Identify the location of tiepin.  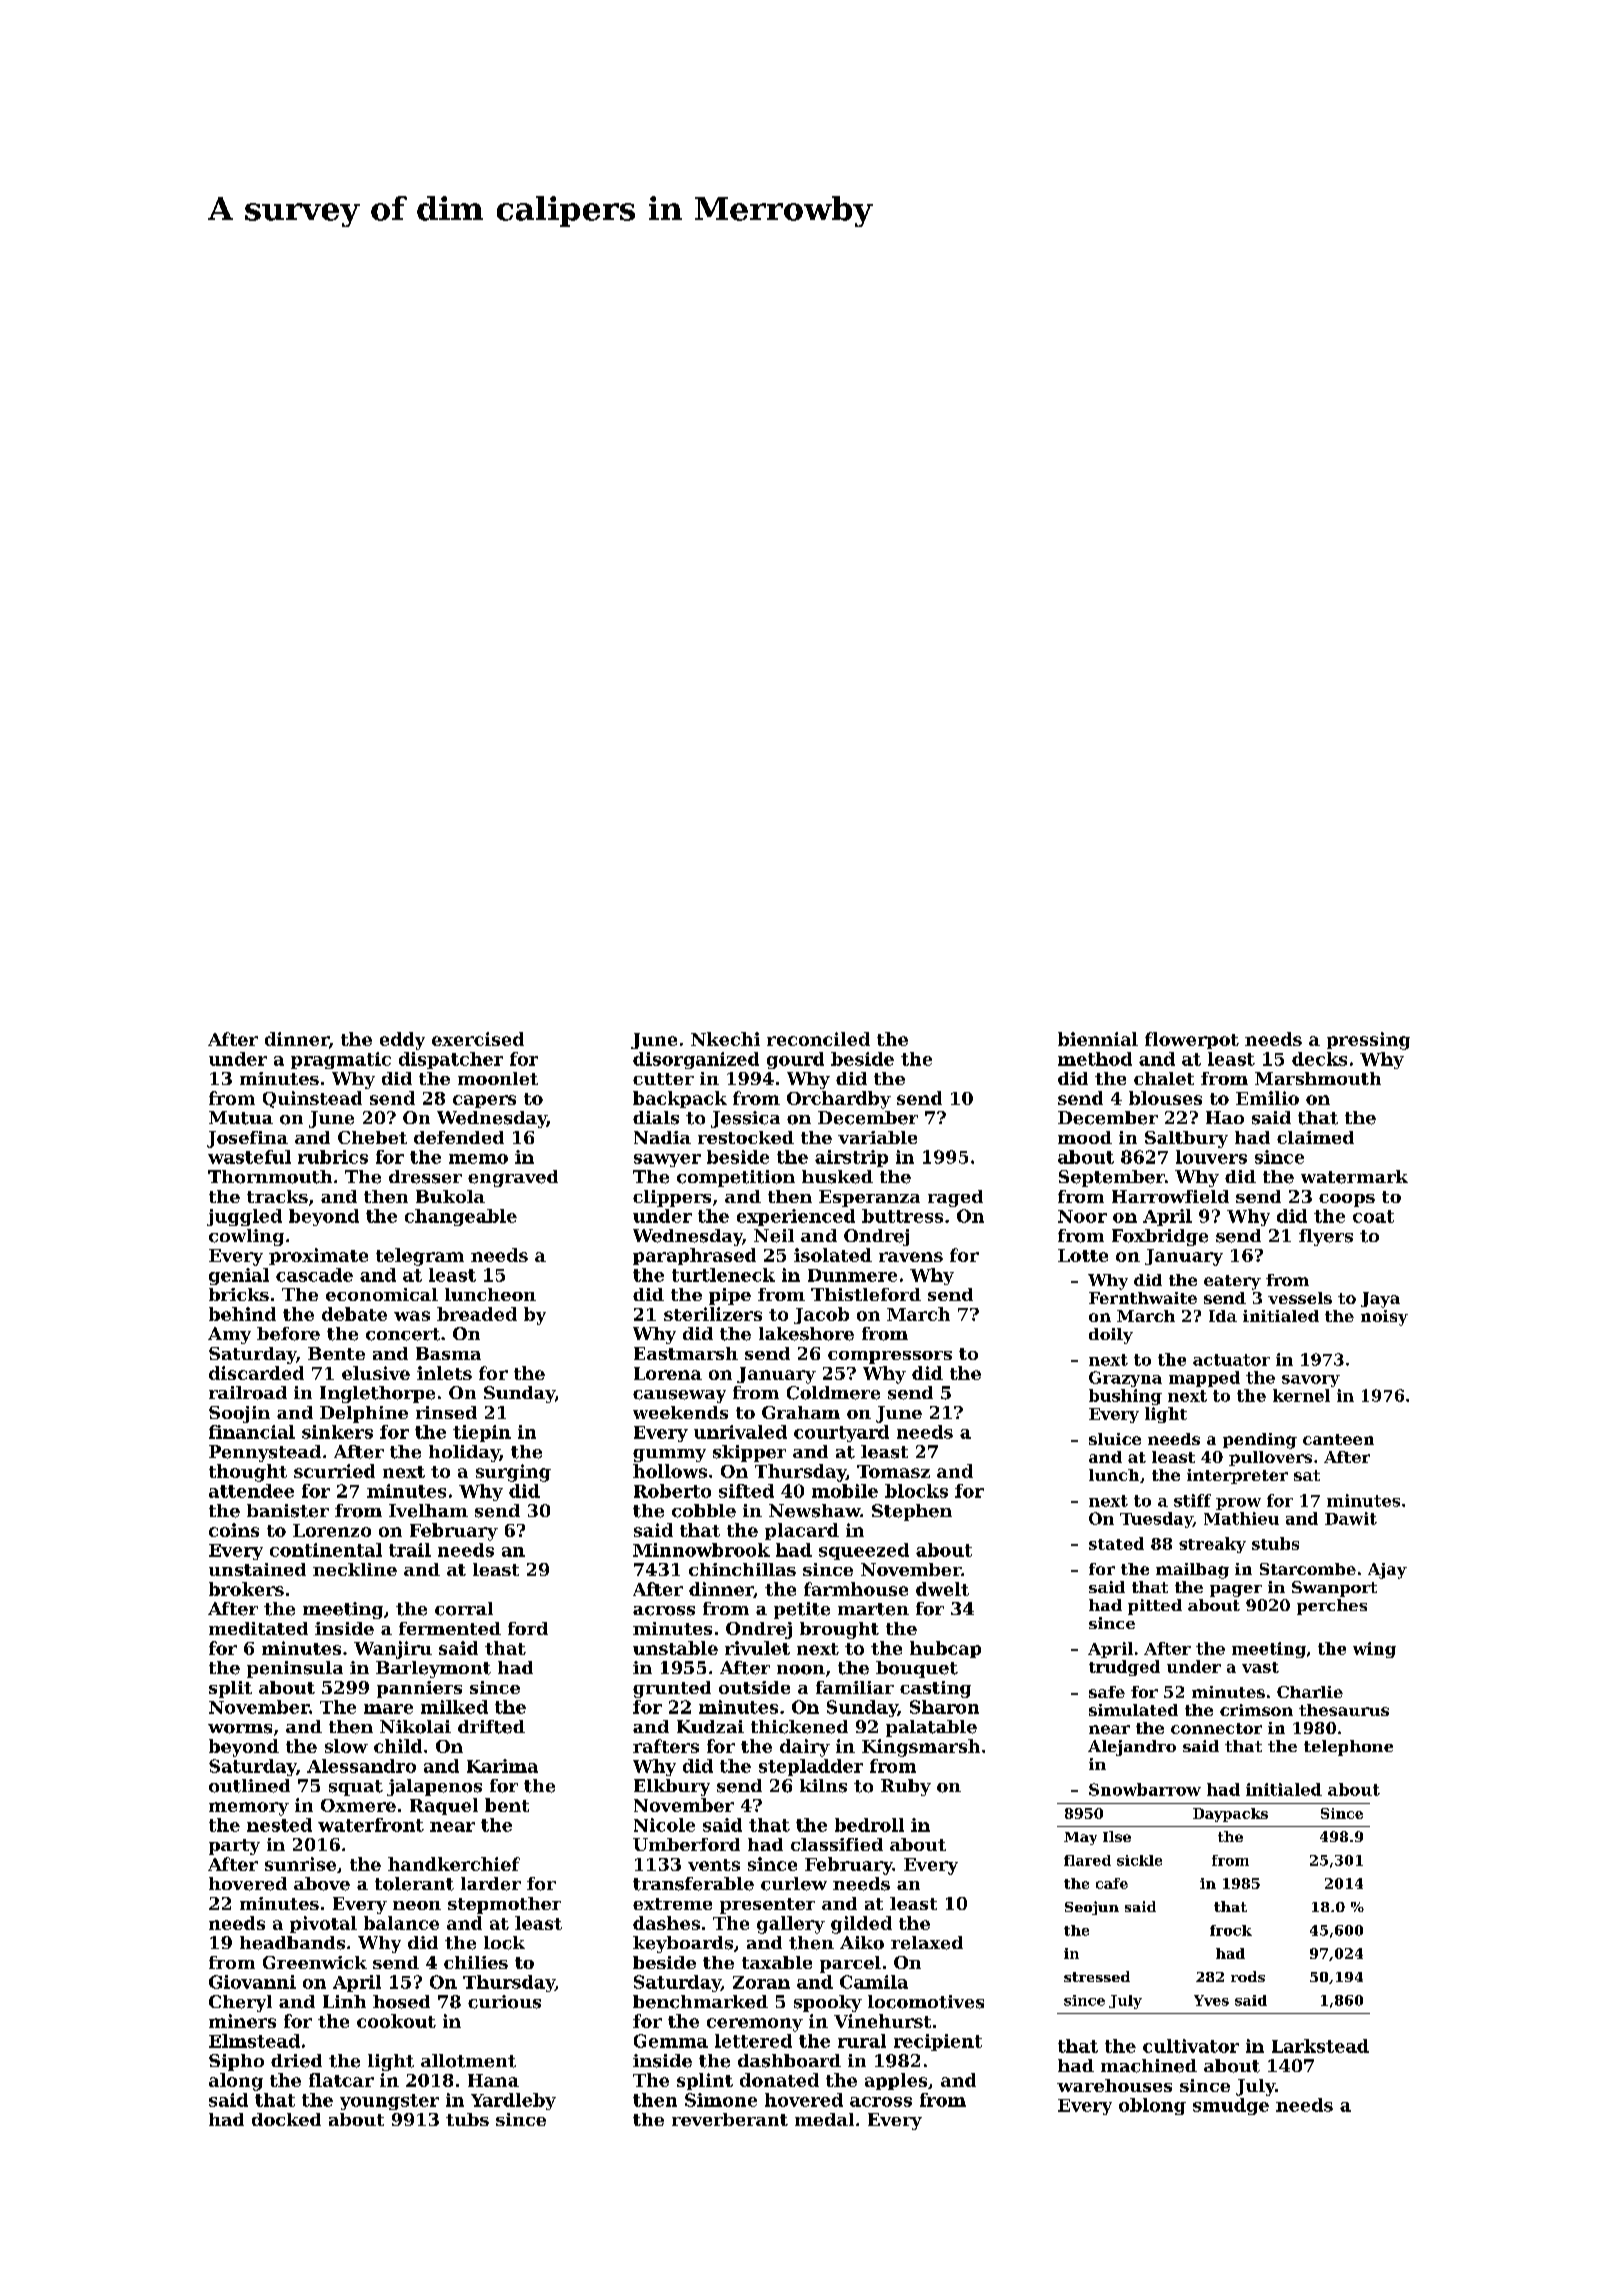
(482, 1433).
